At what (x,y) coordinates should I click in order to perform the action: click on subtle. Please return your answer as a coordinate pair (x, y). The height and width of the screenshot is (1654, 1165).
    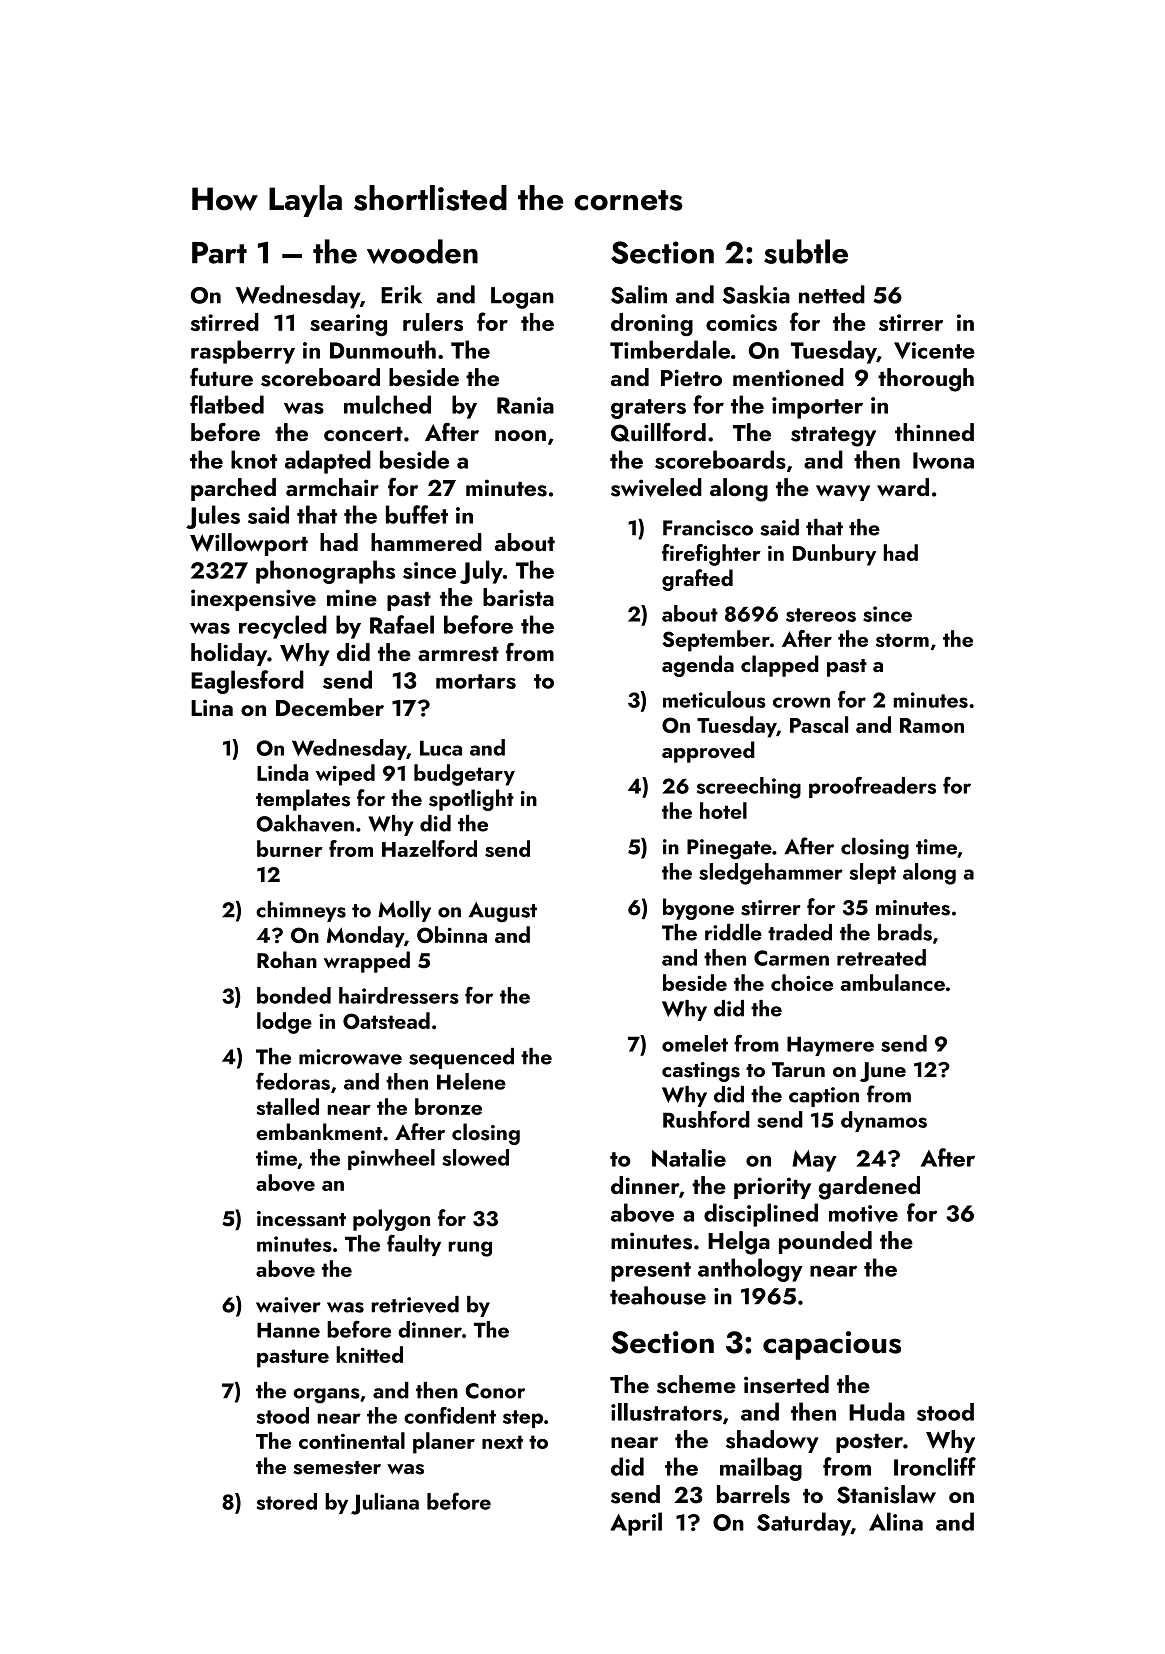
    Looking at the image, I should click on (806, 251).
